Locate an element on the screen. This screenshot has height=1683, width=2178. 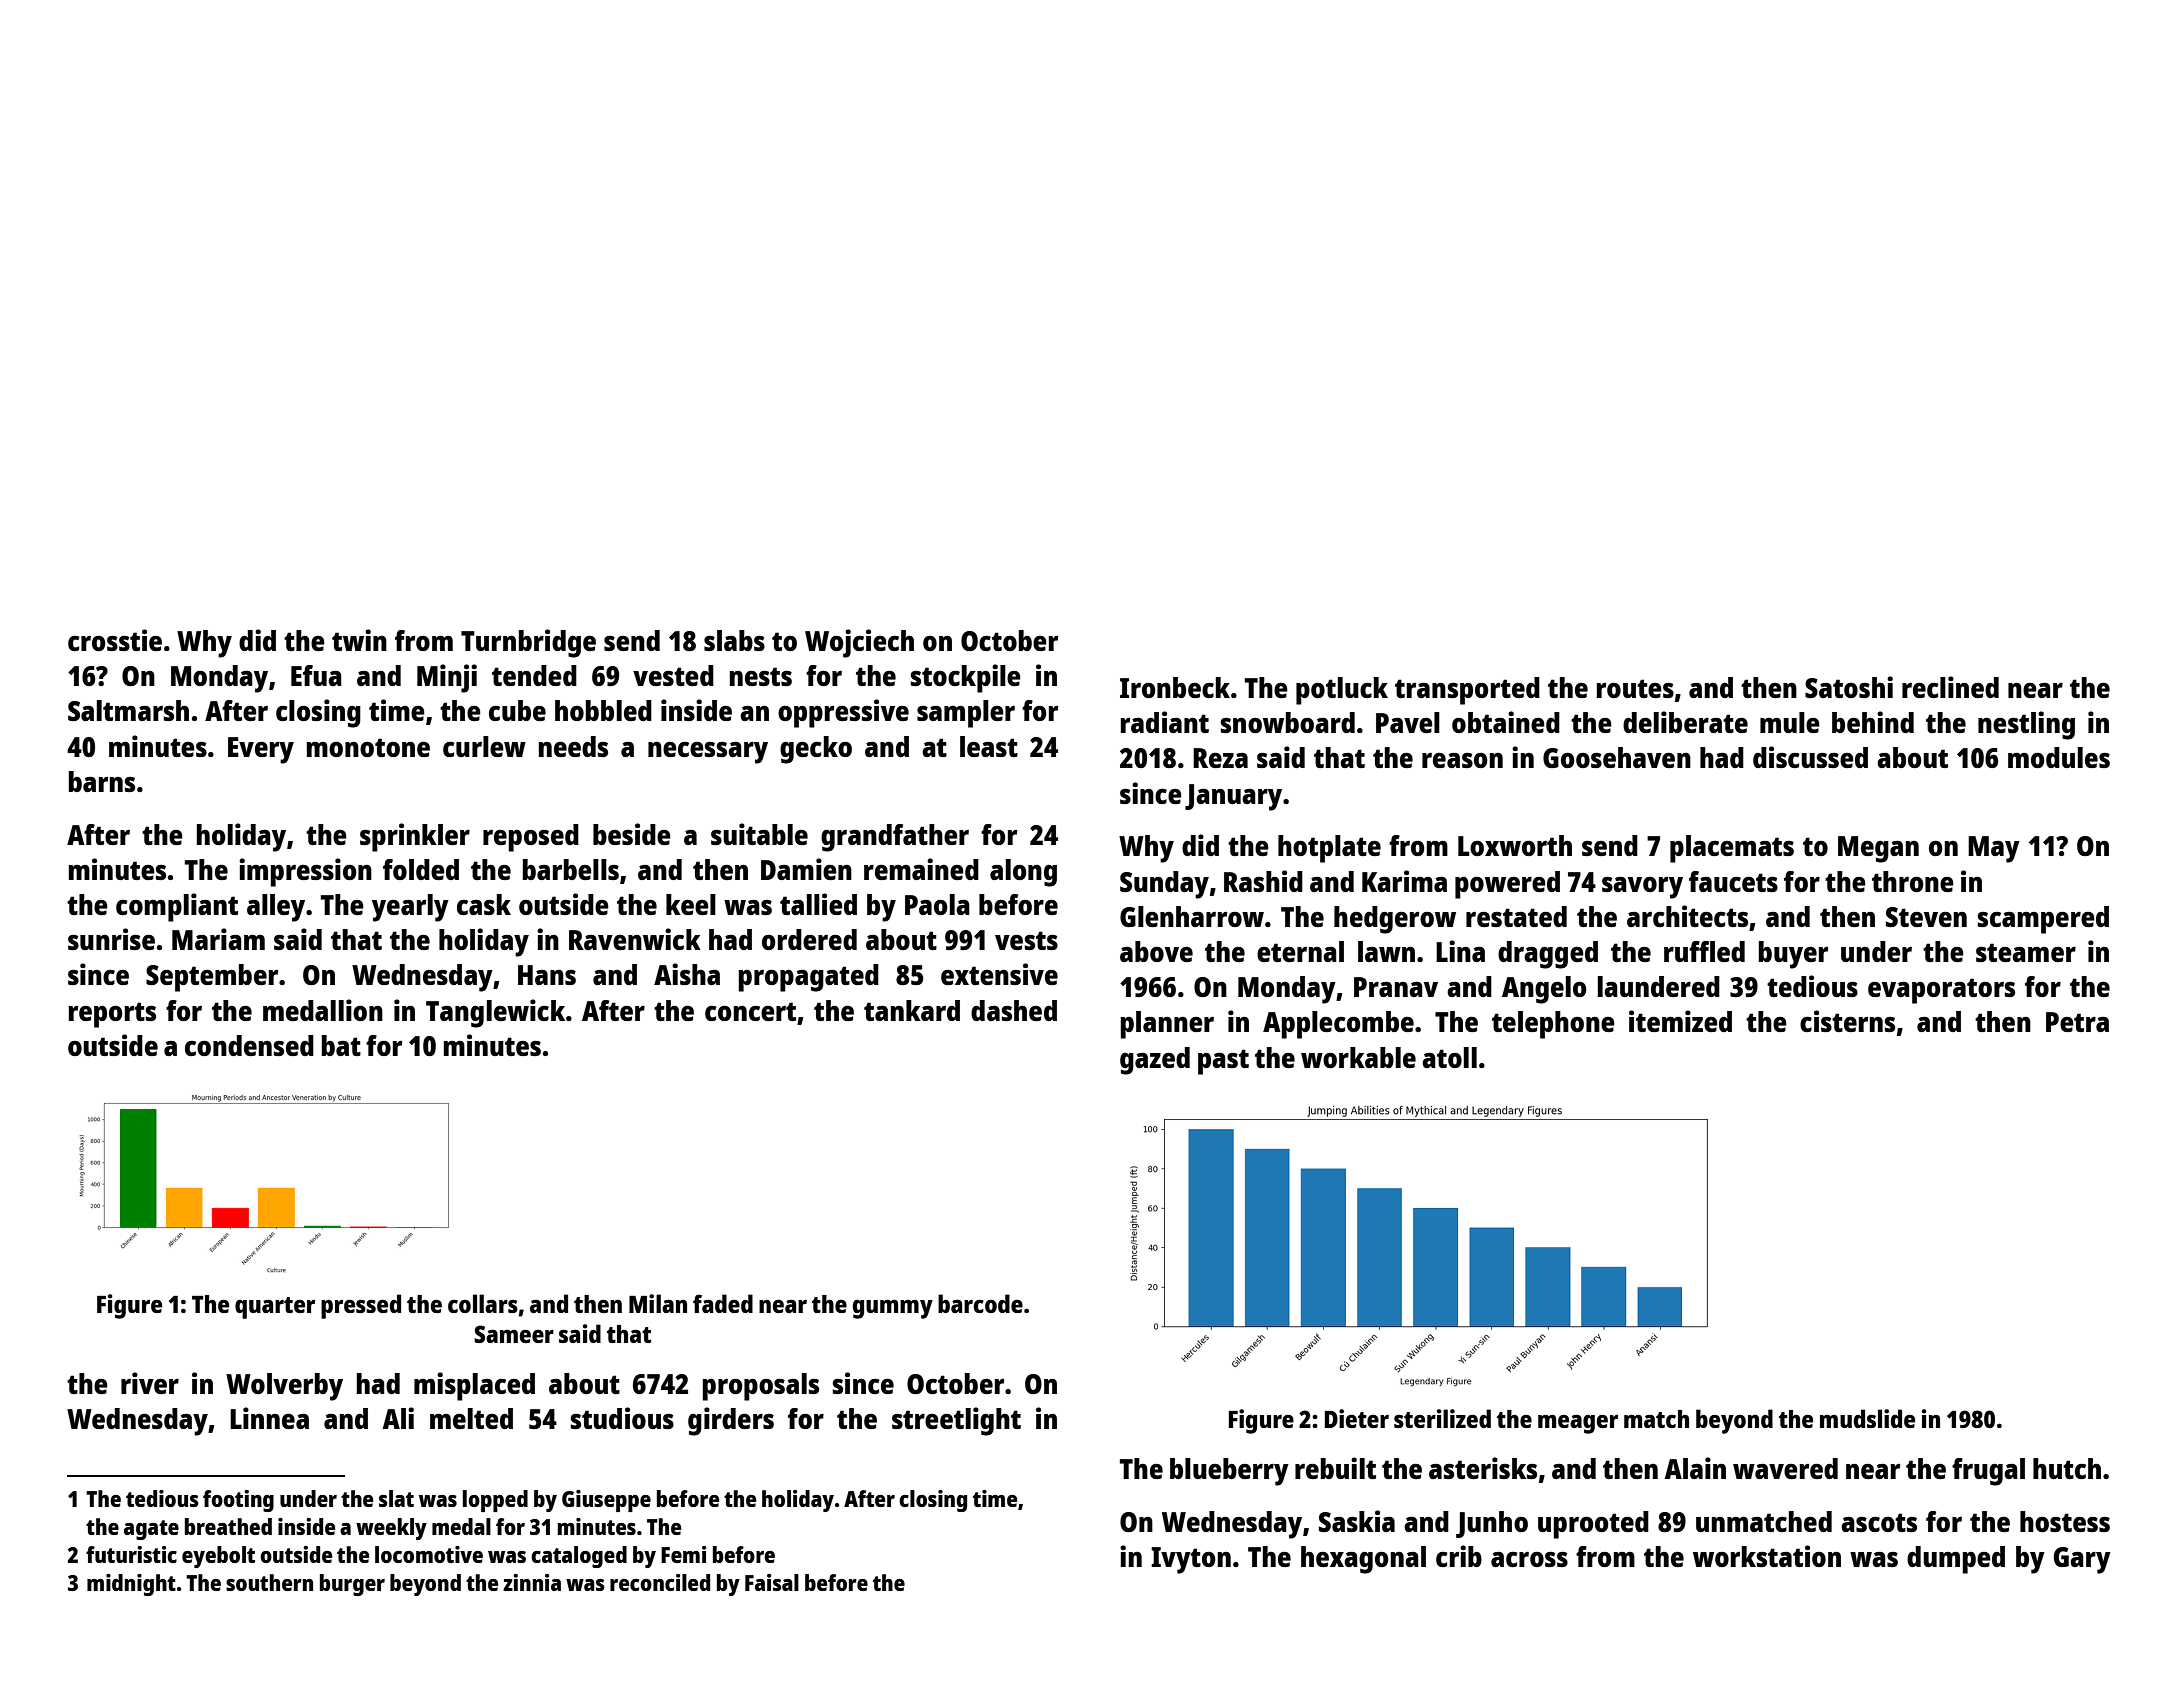
Turnbridge is located at coordinates (528, 643).
